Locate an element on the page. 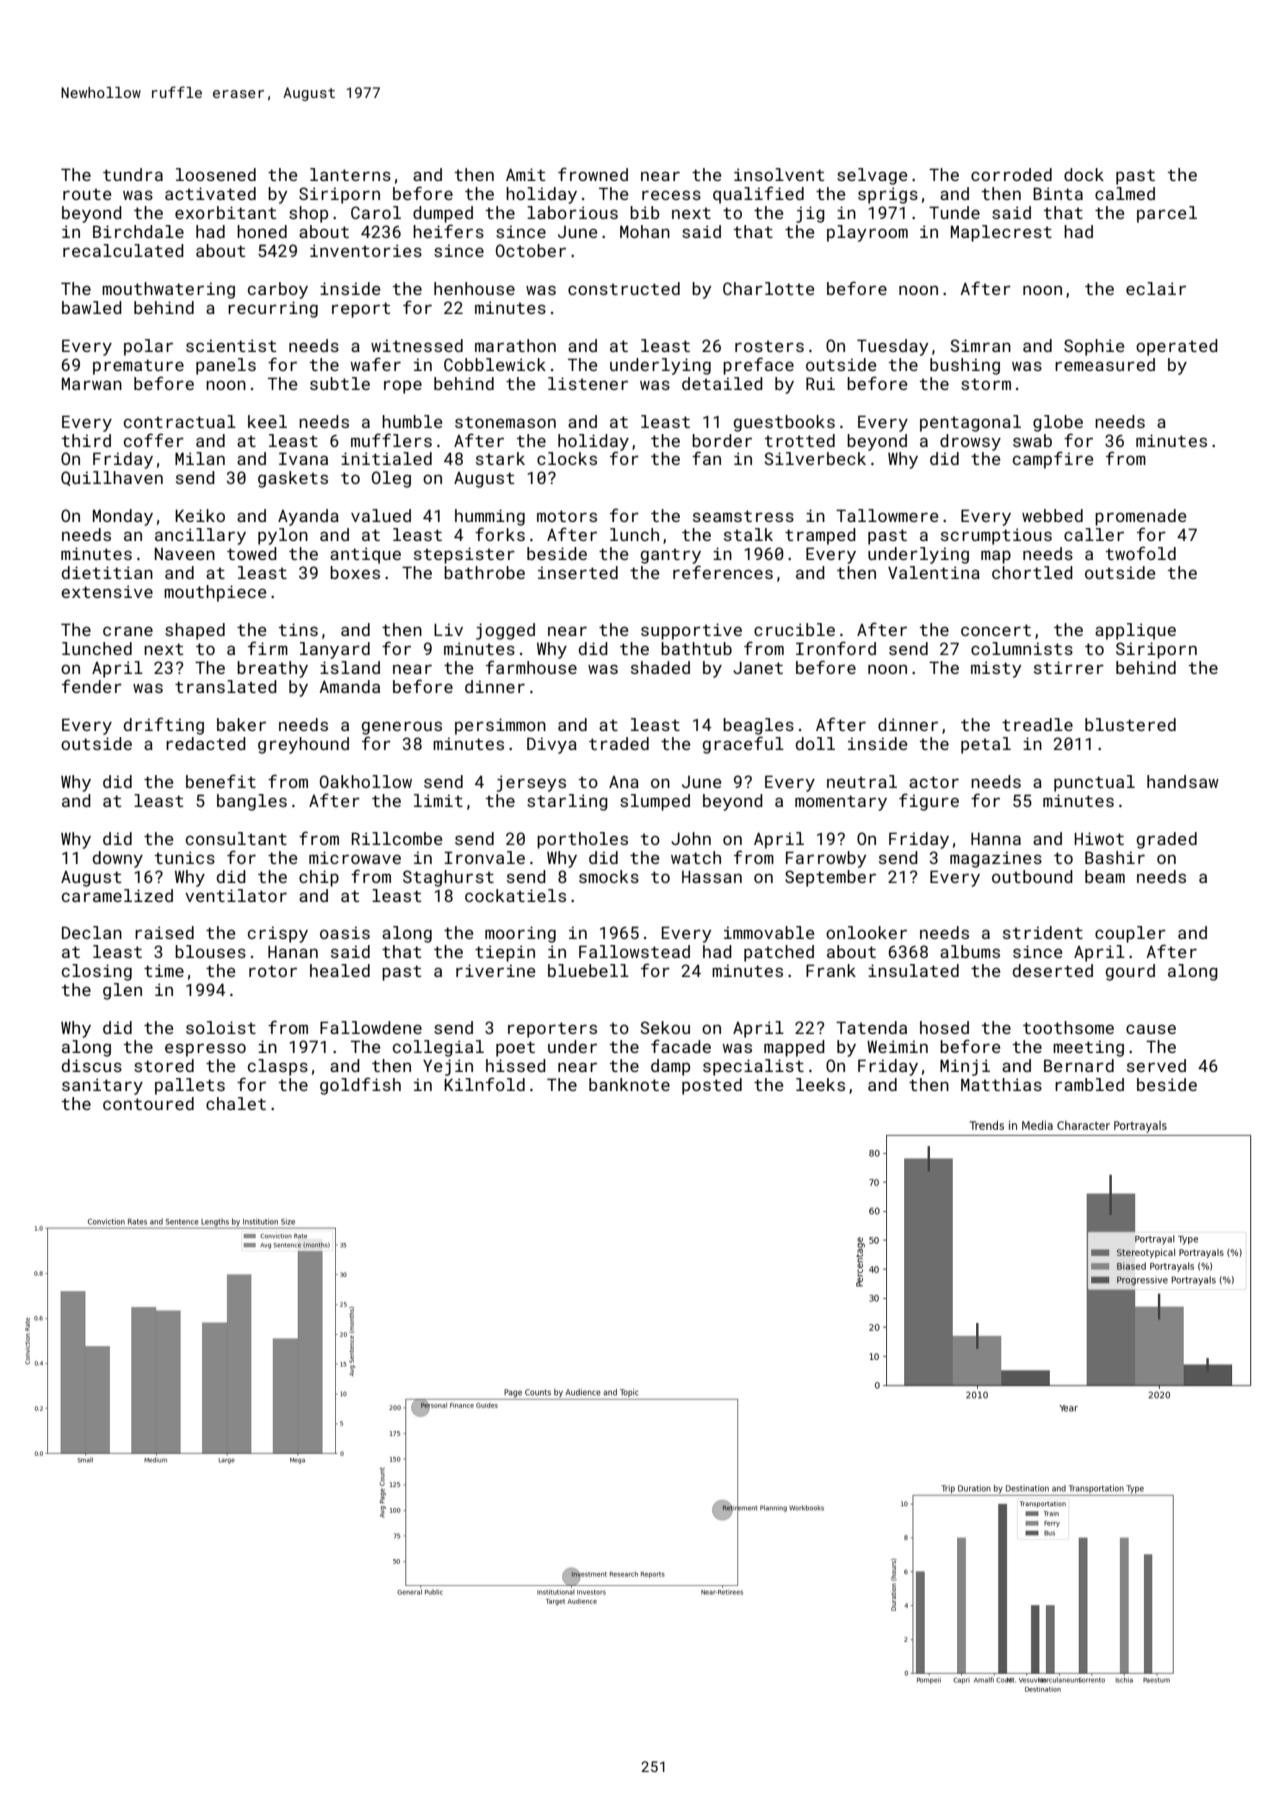 The height and width of the image is (1814, 1282). doll is located at coordinates (815, 743).
